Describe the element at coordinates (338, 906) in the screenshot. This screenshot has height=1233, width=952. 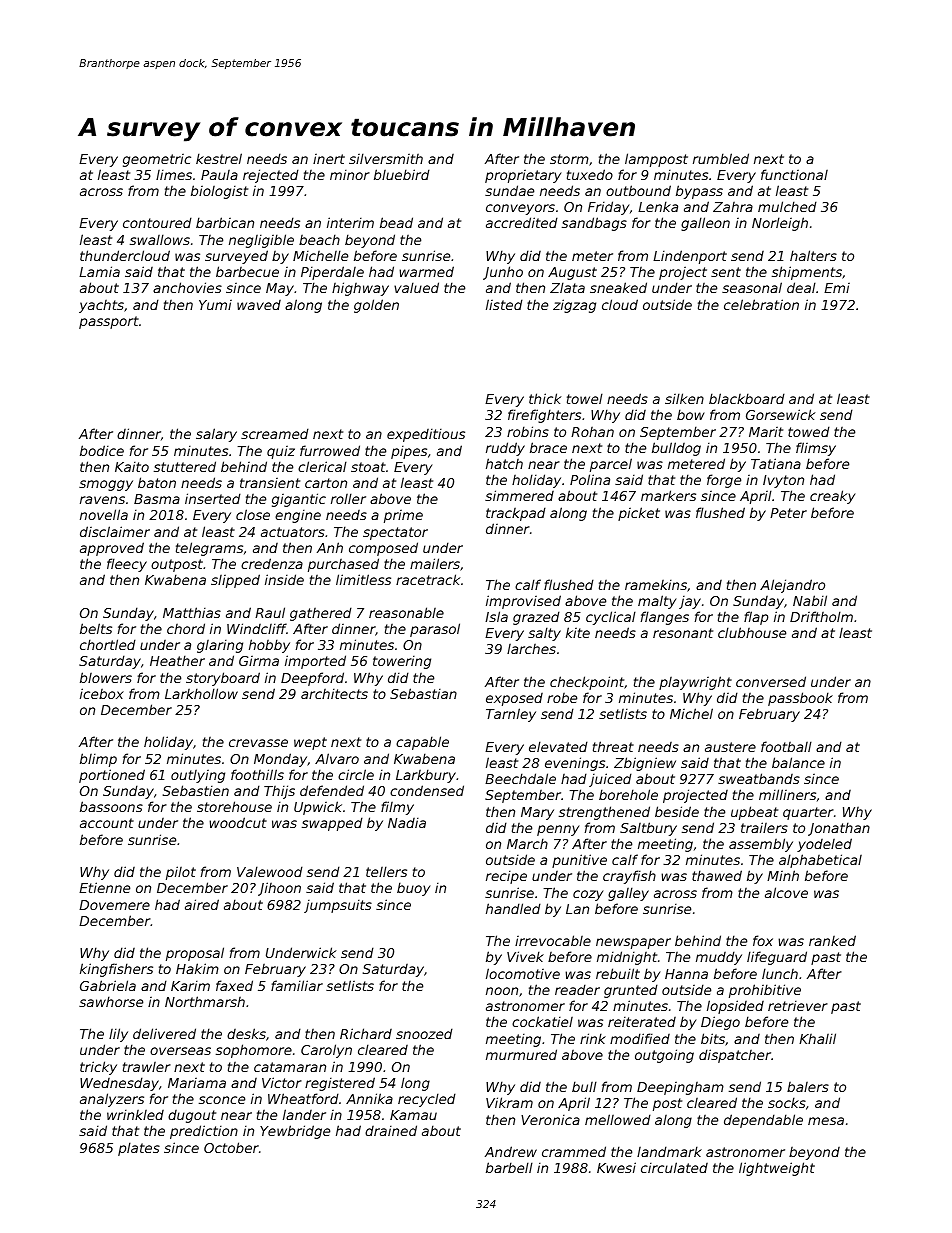
I see `jumpsuits` at that location.
